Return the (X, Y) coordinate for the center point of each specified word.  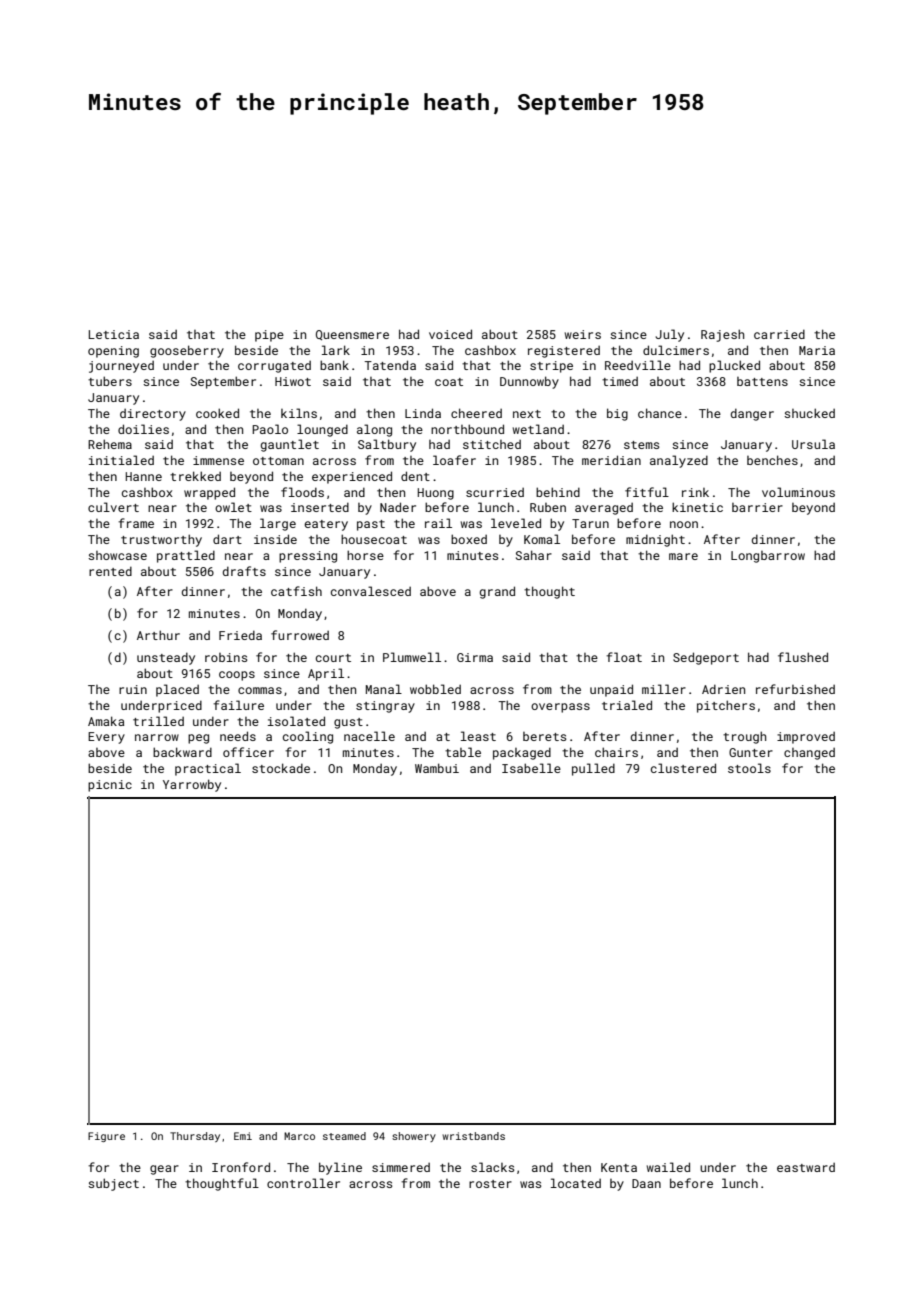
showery (414, 1137)
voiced (450, 334)
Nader (398, 507)
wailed (668, 1167)
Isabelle (531, 768)
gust (348, 723)
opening (113, 352)
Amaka (106, 721)
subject (113, 1184)
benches (772, 460)
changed (809, 754)
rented (110, 571)
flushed (803, 657)
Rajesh (722, 335)
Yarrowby (192, 785)
